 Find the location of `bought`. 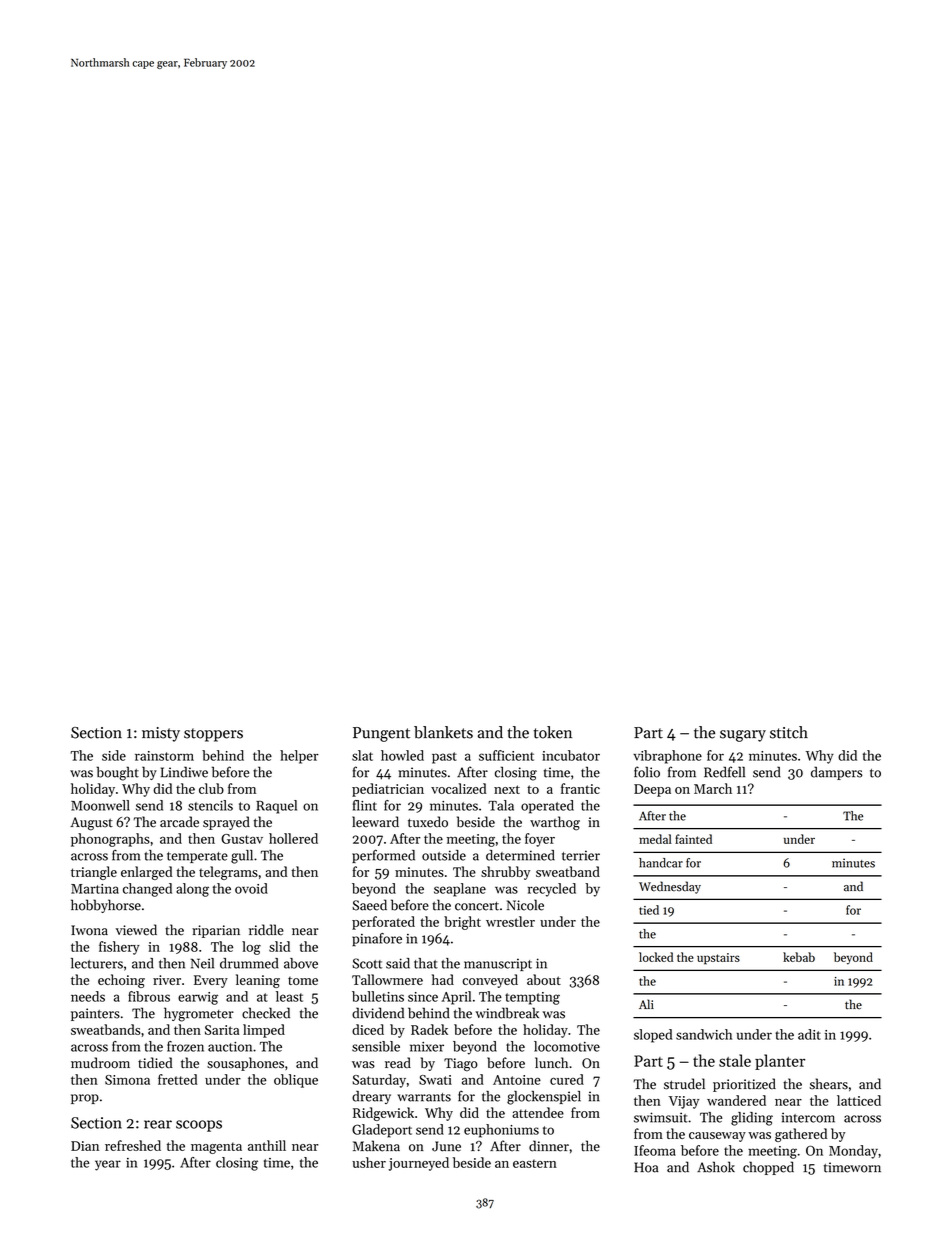

bought is located at coordinates (117, 773).
